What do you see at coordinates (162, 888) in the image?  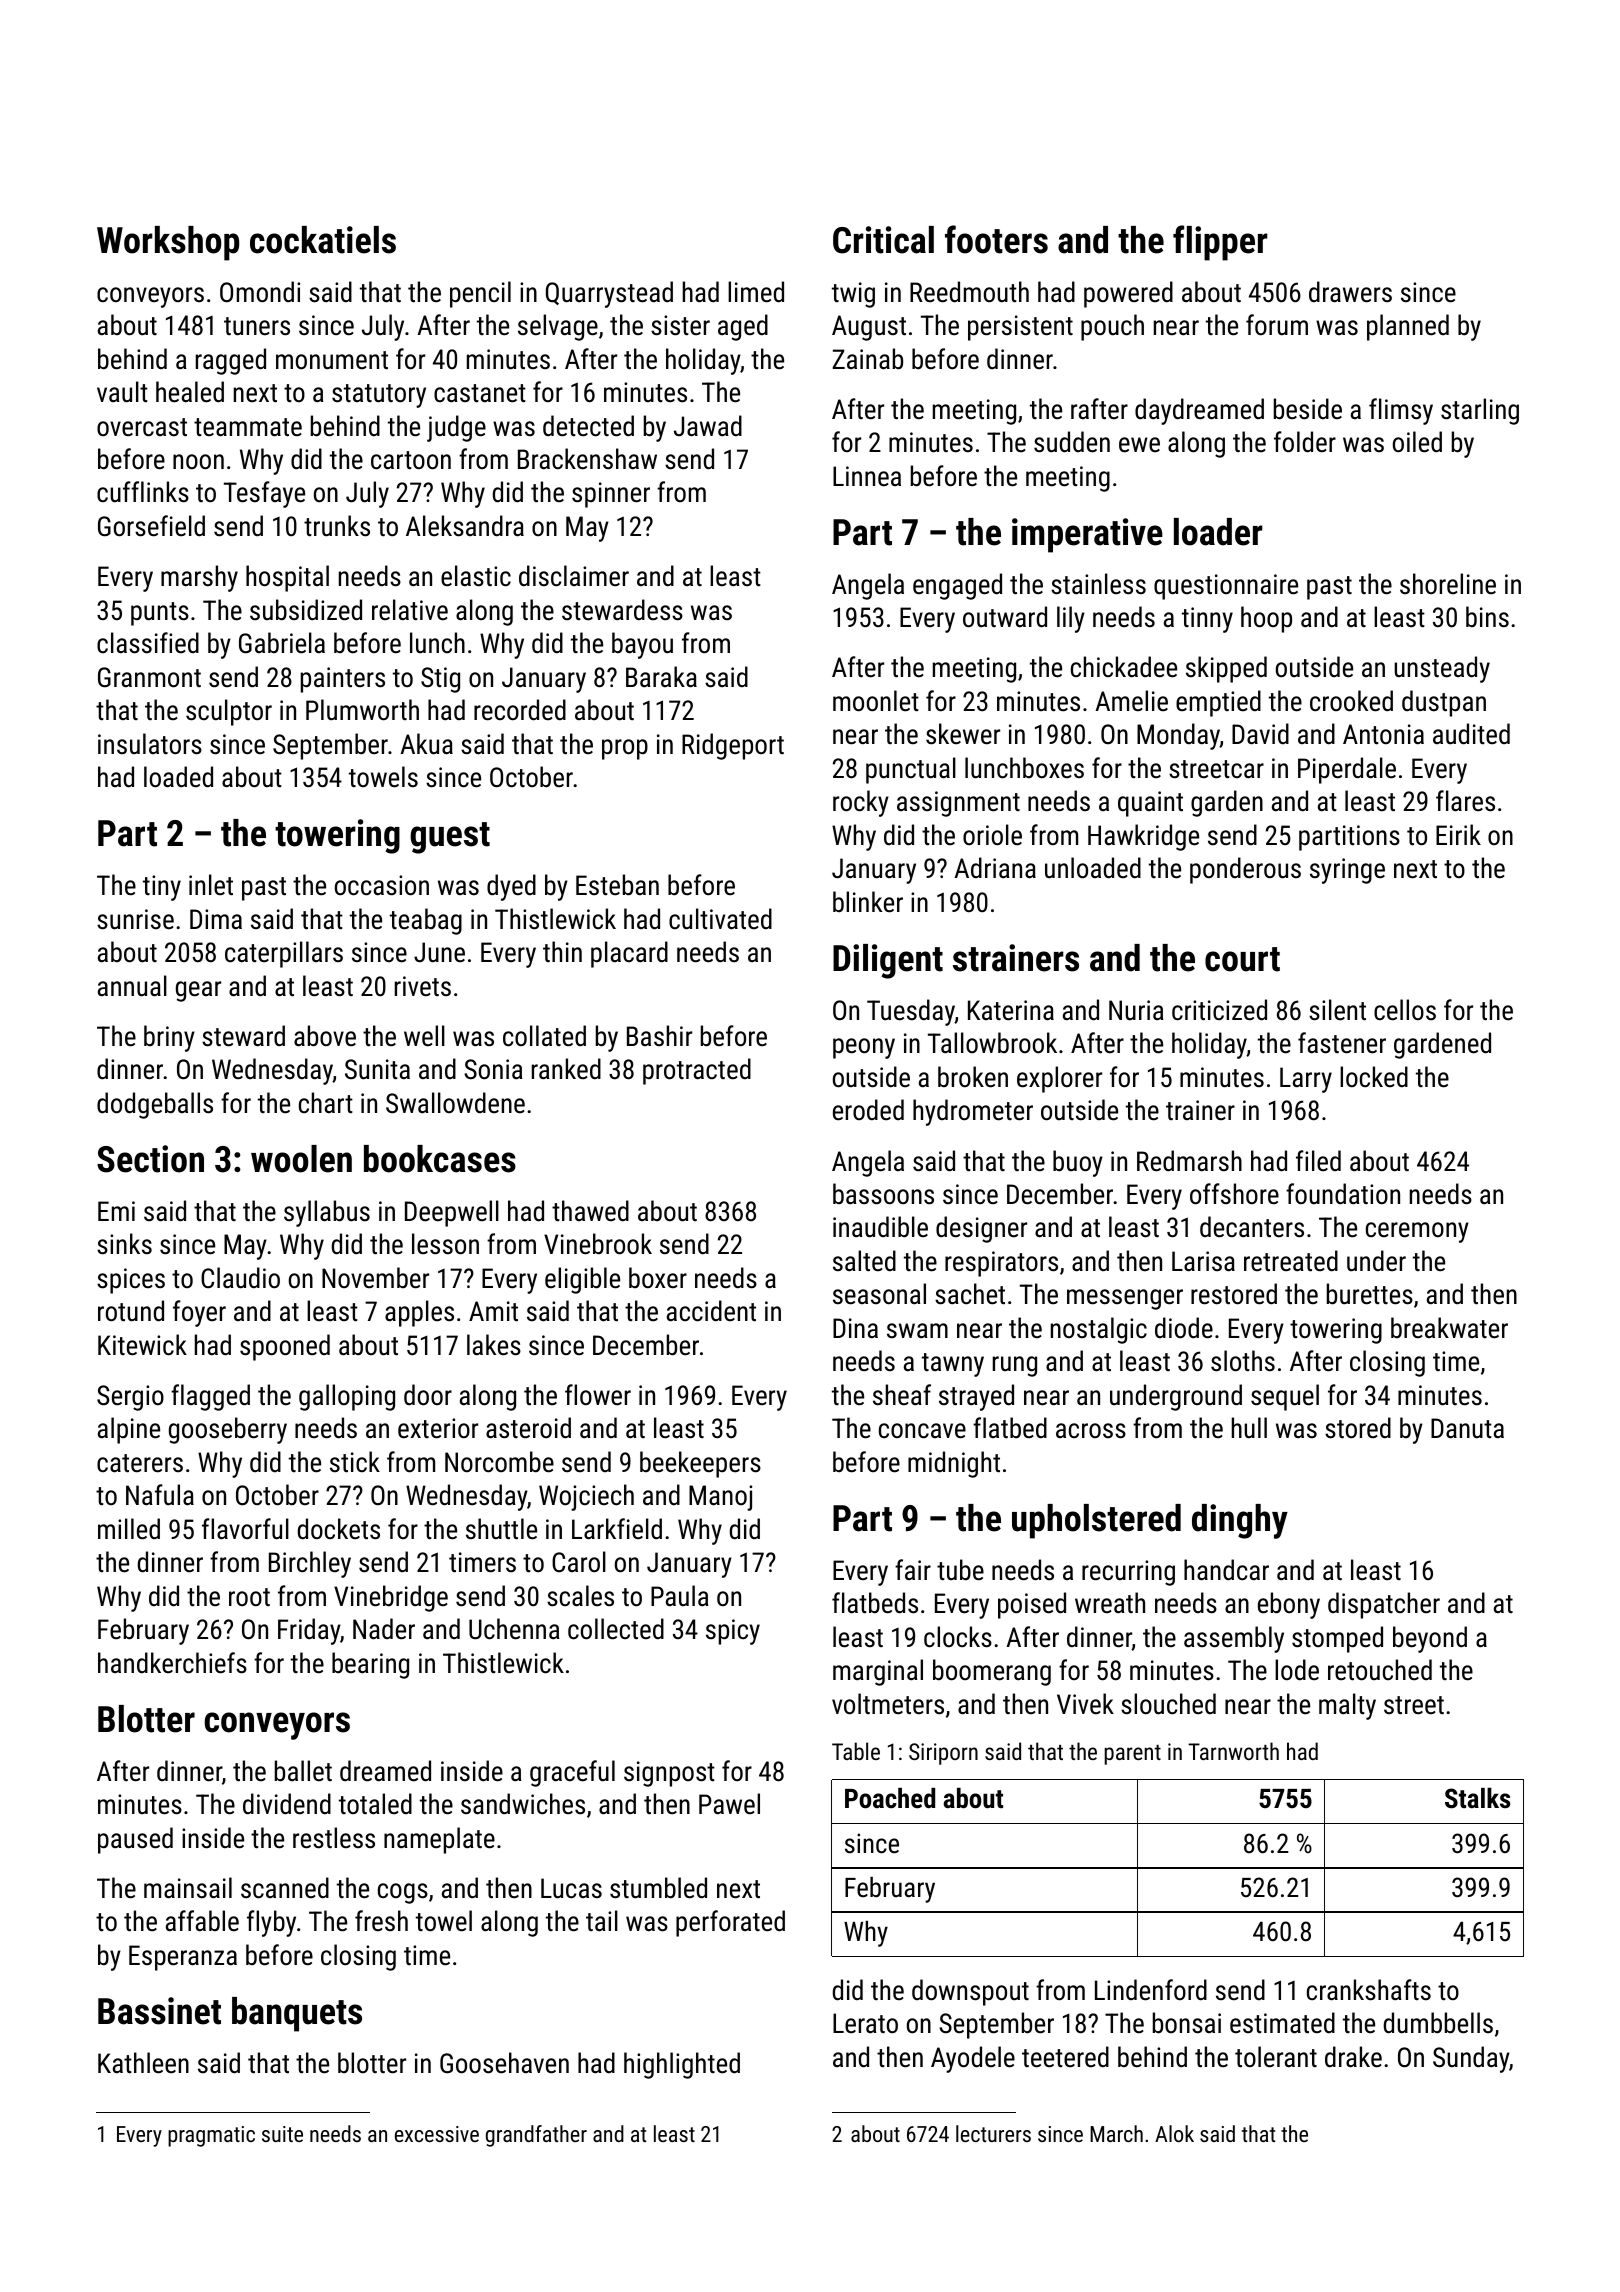 I see `tiny` at bounding box center [162, 888].
